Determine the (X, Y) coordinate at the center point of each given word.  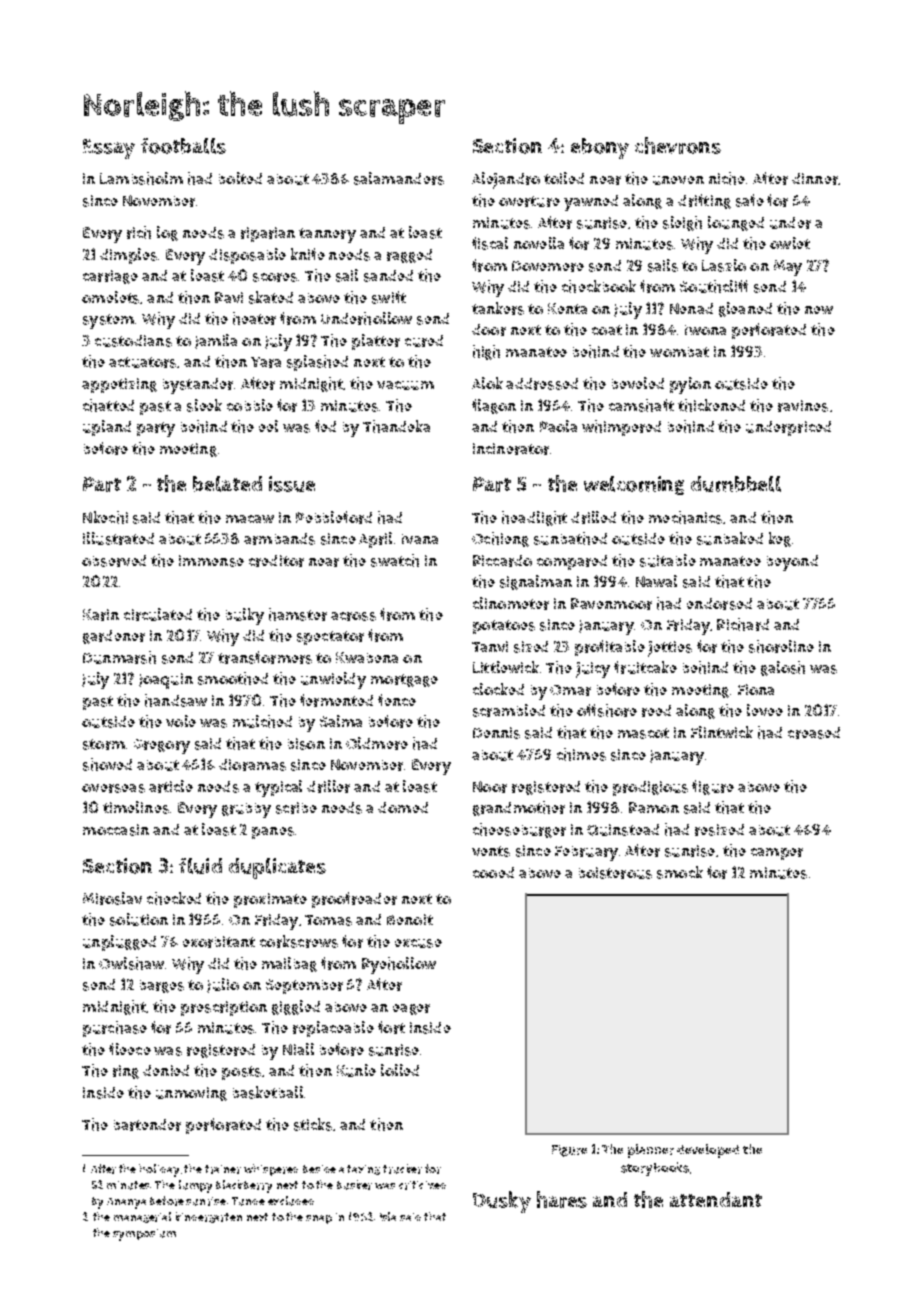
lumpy (195, 1186)
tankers (498, 308)
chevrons (678, 145)
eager (411, 1009)
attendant (716, 1199)
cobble (250, 405)
